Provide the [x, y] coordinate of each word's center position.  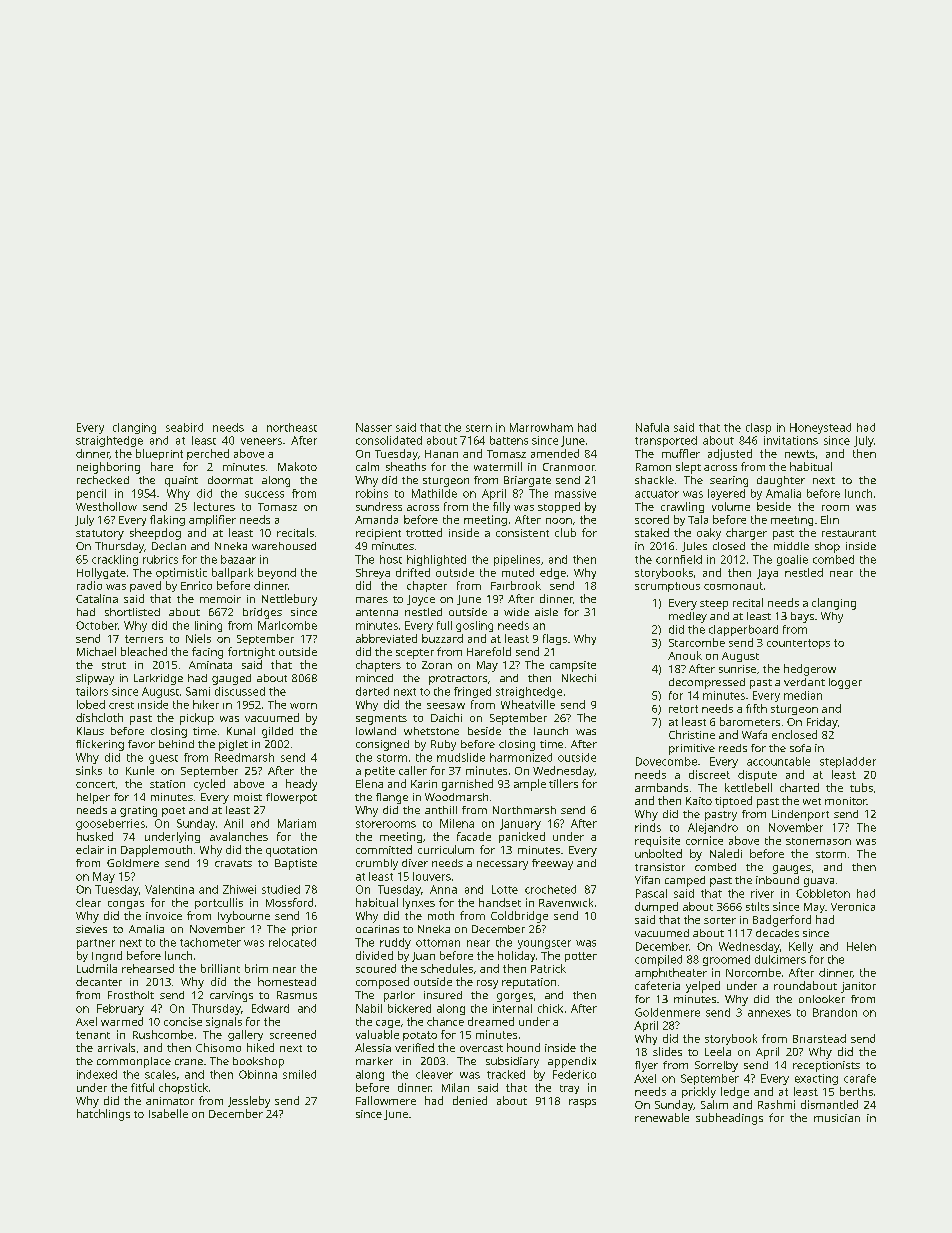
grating [138, 811]
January [520, 824]
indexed [97, 1074]
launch [551, 731]
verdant [804, 682]
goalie [792, 560]
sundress [379, 506]
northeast [292, 427]
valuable [377, 1034]
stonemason [818, 841]
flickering [100, 745]
